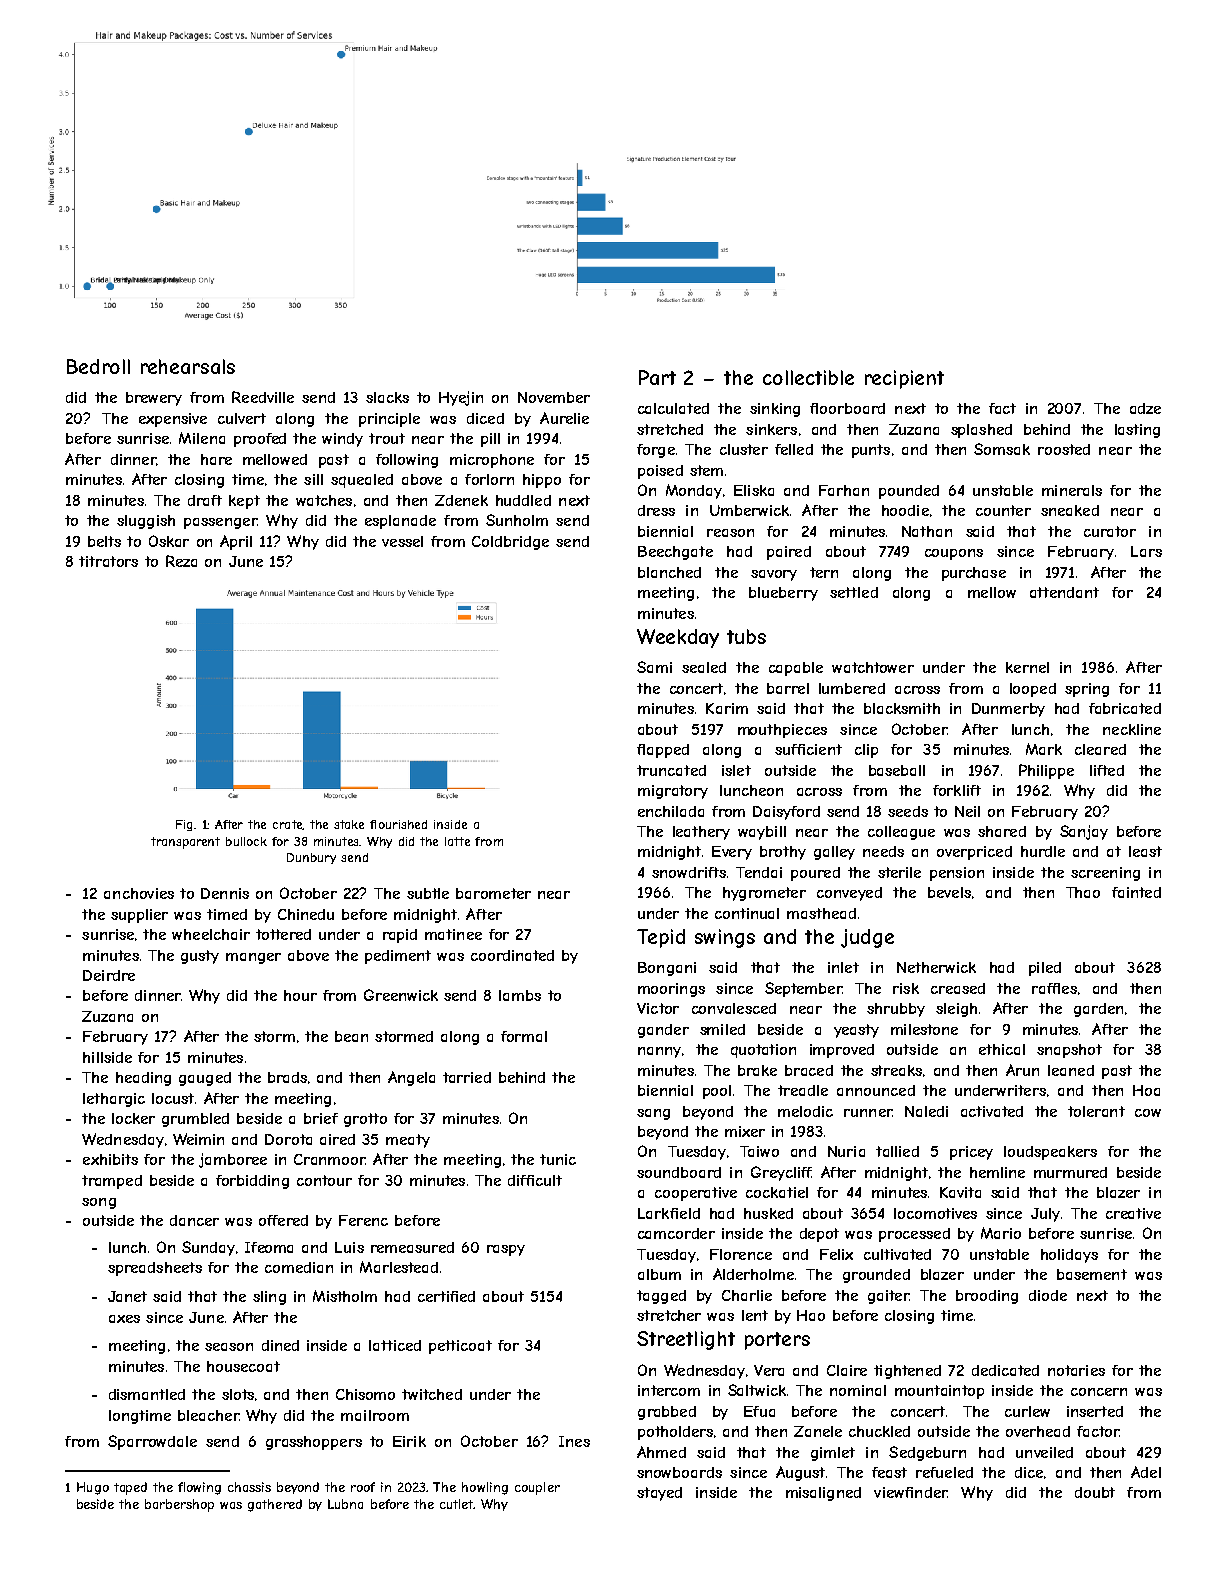 This screenshot has width=1227, height=1588. I want to click on Lubna, so click(345, 1504).
